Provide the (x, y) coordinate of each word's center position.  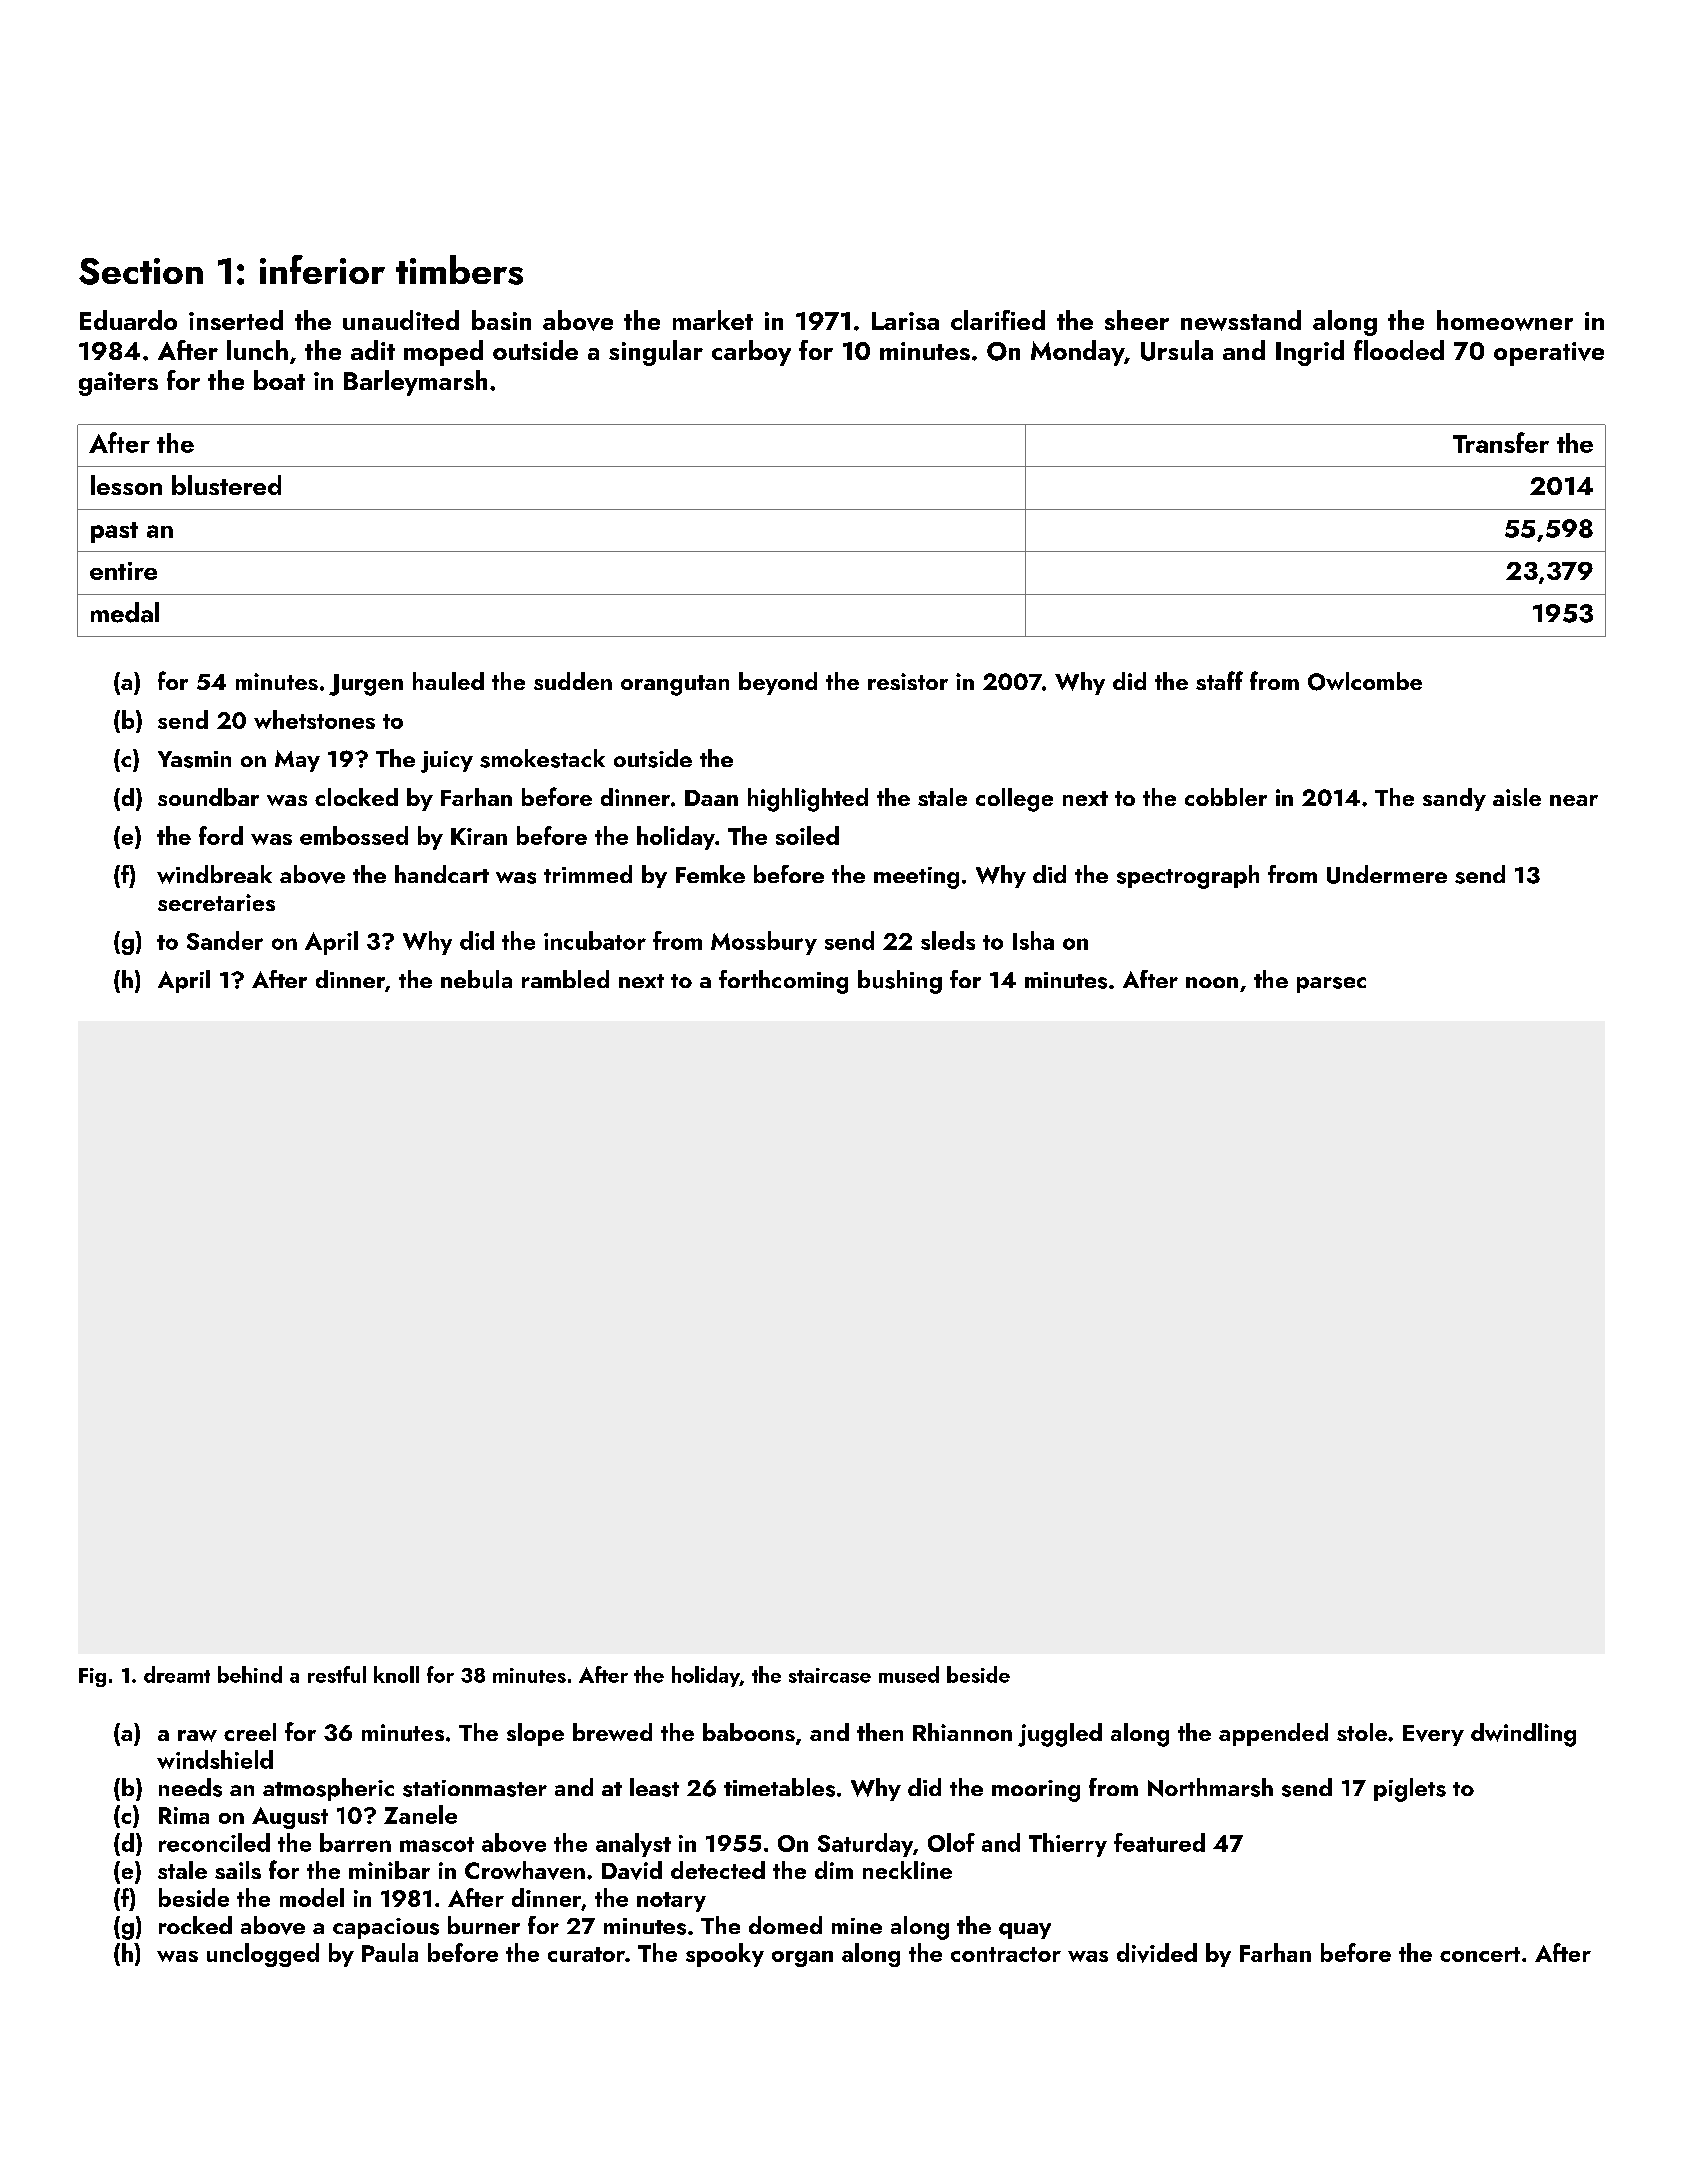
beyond (778, 683)
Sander (225, 940)
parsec (1331, 985)
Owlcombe (1365, 681)
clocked (356, 797)
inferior (322, 269)
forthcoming (783, 982)
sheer (1137, 320)
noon (1212, 982)
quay (1025, 1931)
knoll (396, 1674)
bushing (900, 982)
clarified (998, 320)
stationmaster (475, 1788)
